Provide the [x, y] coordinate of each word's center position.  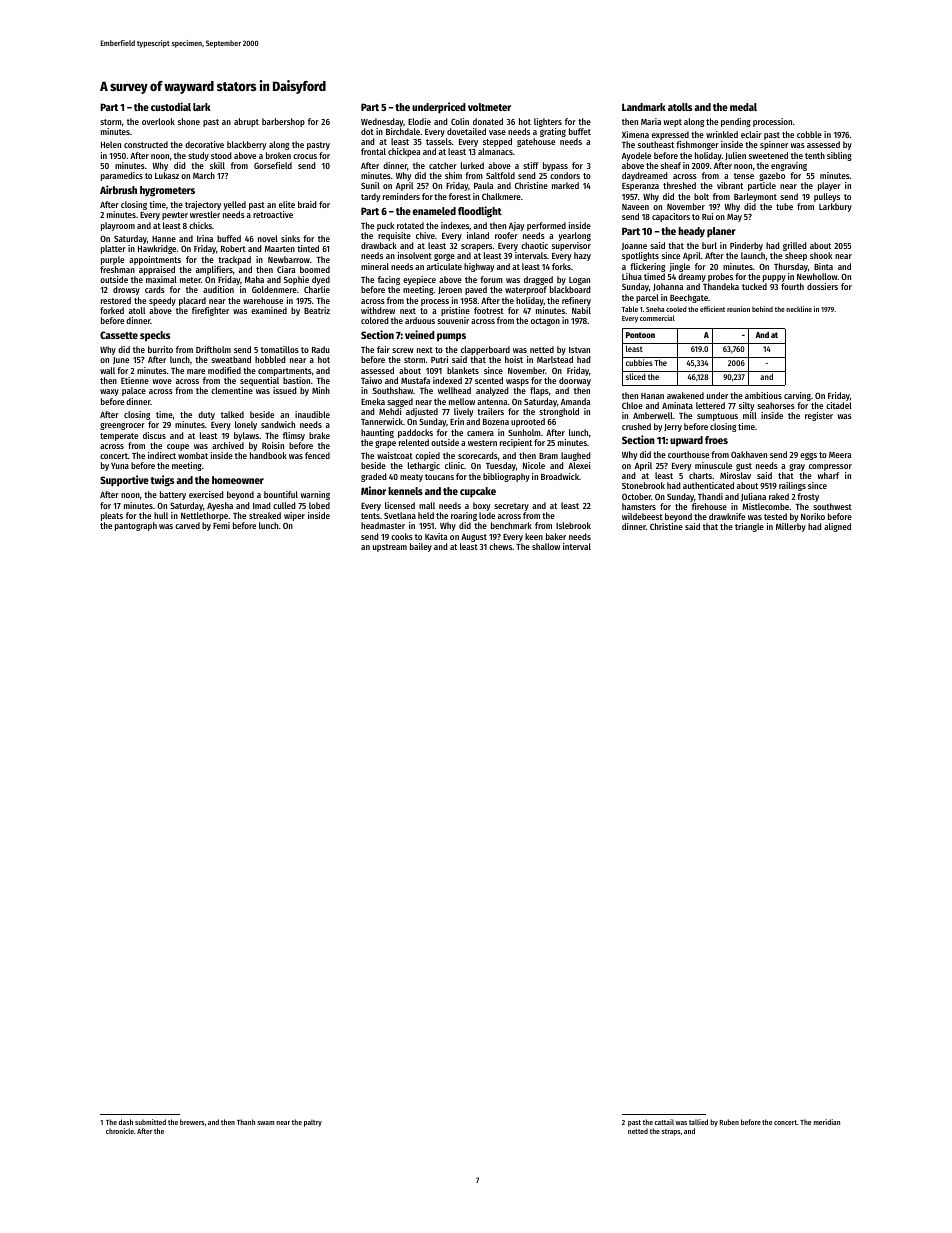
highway [479, 267]
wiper [294, 516]
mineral [375, 266]
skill [217, 165]
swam [265, 1123]
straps [671, 1132]
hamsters [639, 506]
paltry [313, 1123]
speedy [162, 301]
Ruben [729, 1122]
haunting [377, 433]
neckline [799, 309]
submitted [150, 1122]
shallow [546, 546]
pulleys [827, 197]
